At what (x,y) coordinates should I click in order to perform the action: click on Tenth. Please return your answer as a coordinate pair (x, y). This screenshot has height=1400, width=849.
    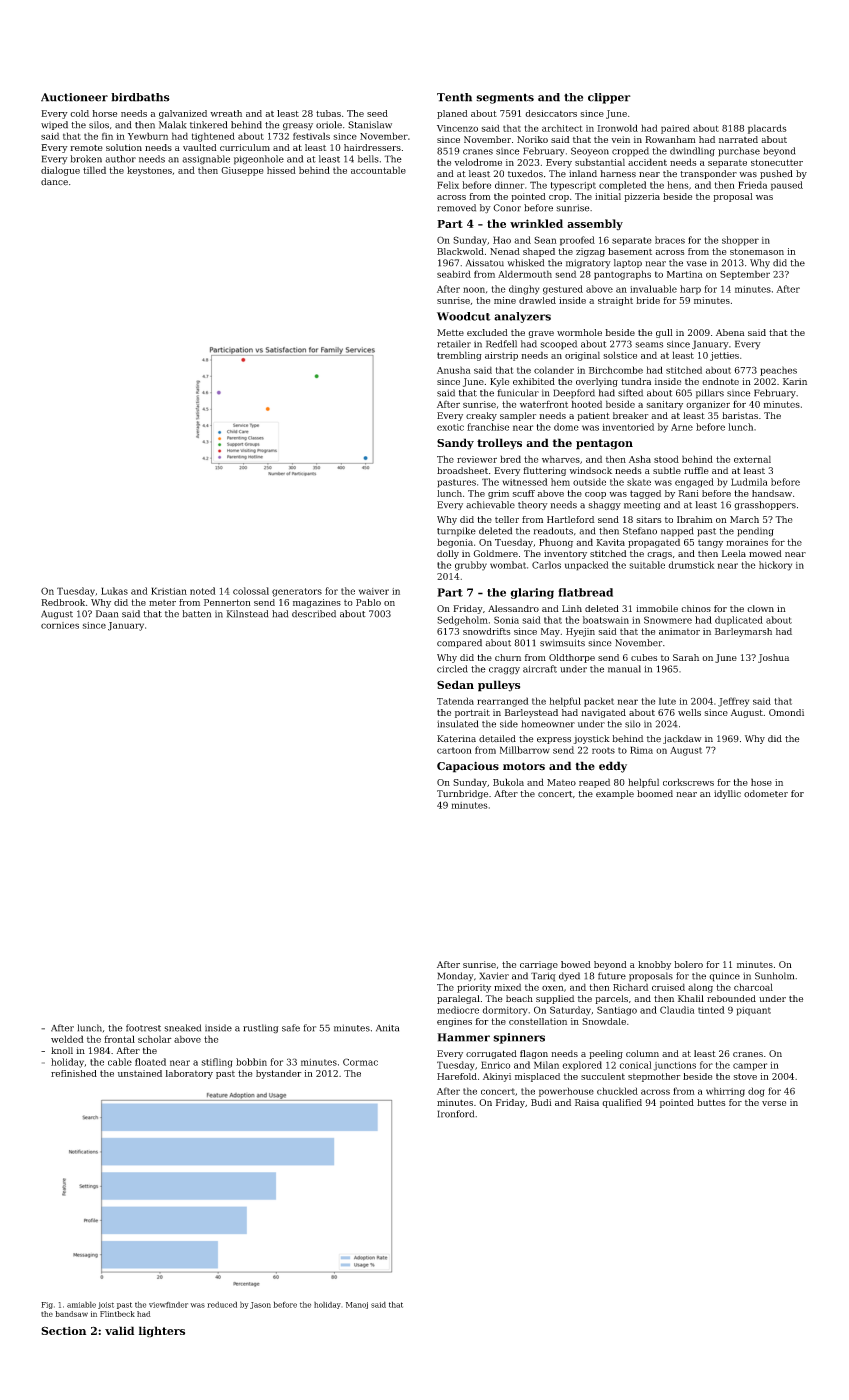
    Looking at the image, I should click on (454, 97).
